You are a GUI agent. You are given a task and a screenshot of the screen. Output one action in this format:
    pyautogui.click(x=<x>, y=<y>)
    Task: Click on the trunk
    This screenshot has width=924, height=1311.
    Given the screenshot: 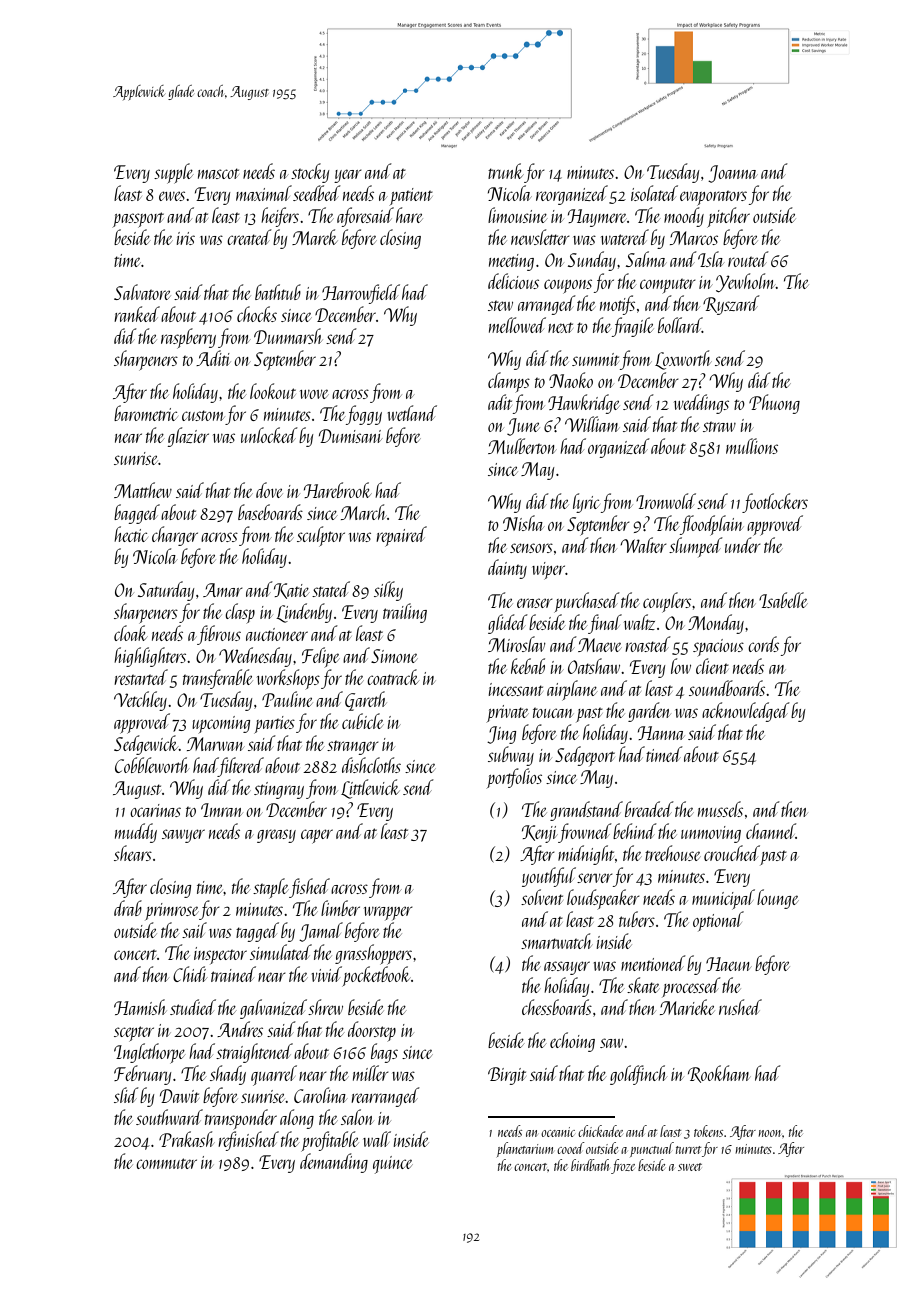 What is the action you would take?
    pyautogui.click(x=506, y=171)
